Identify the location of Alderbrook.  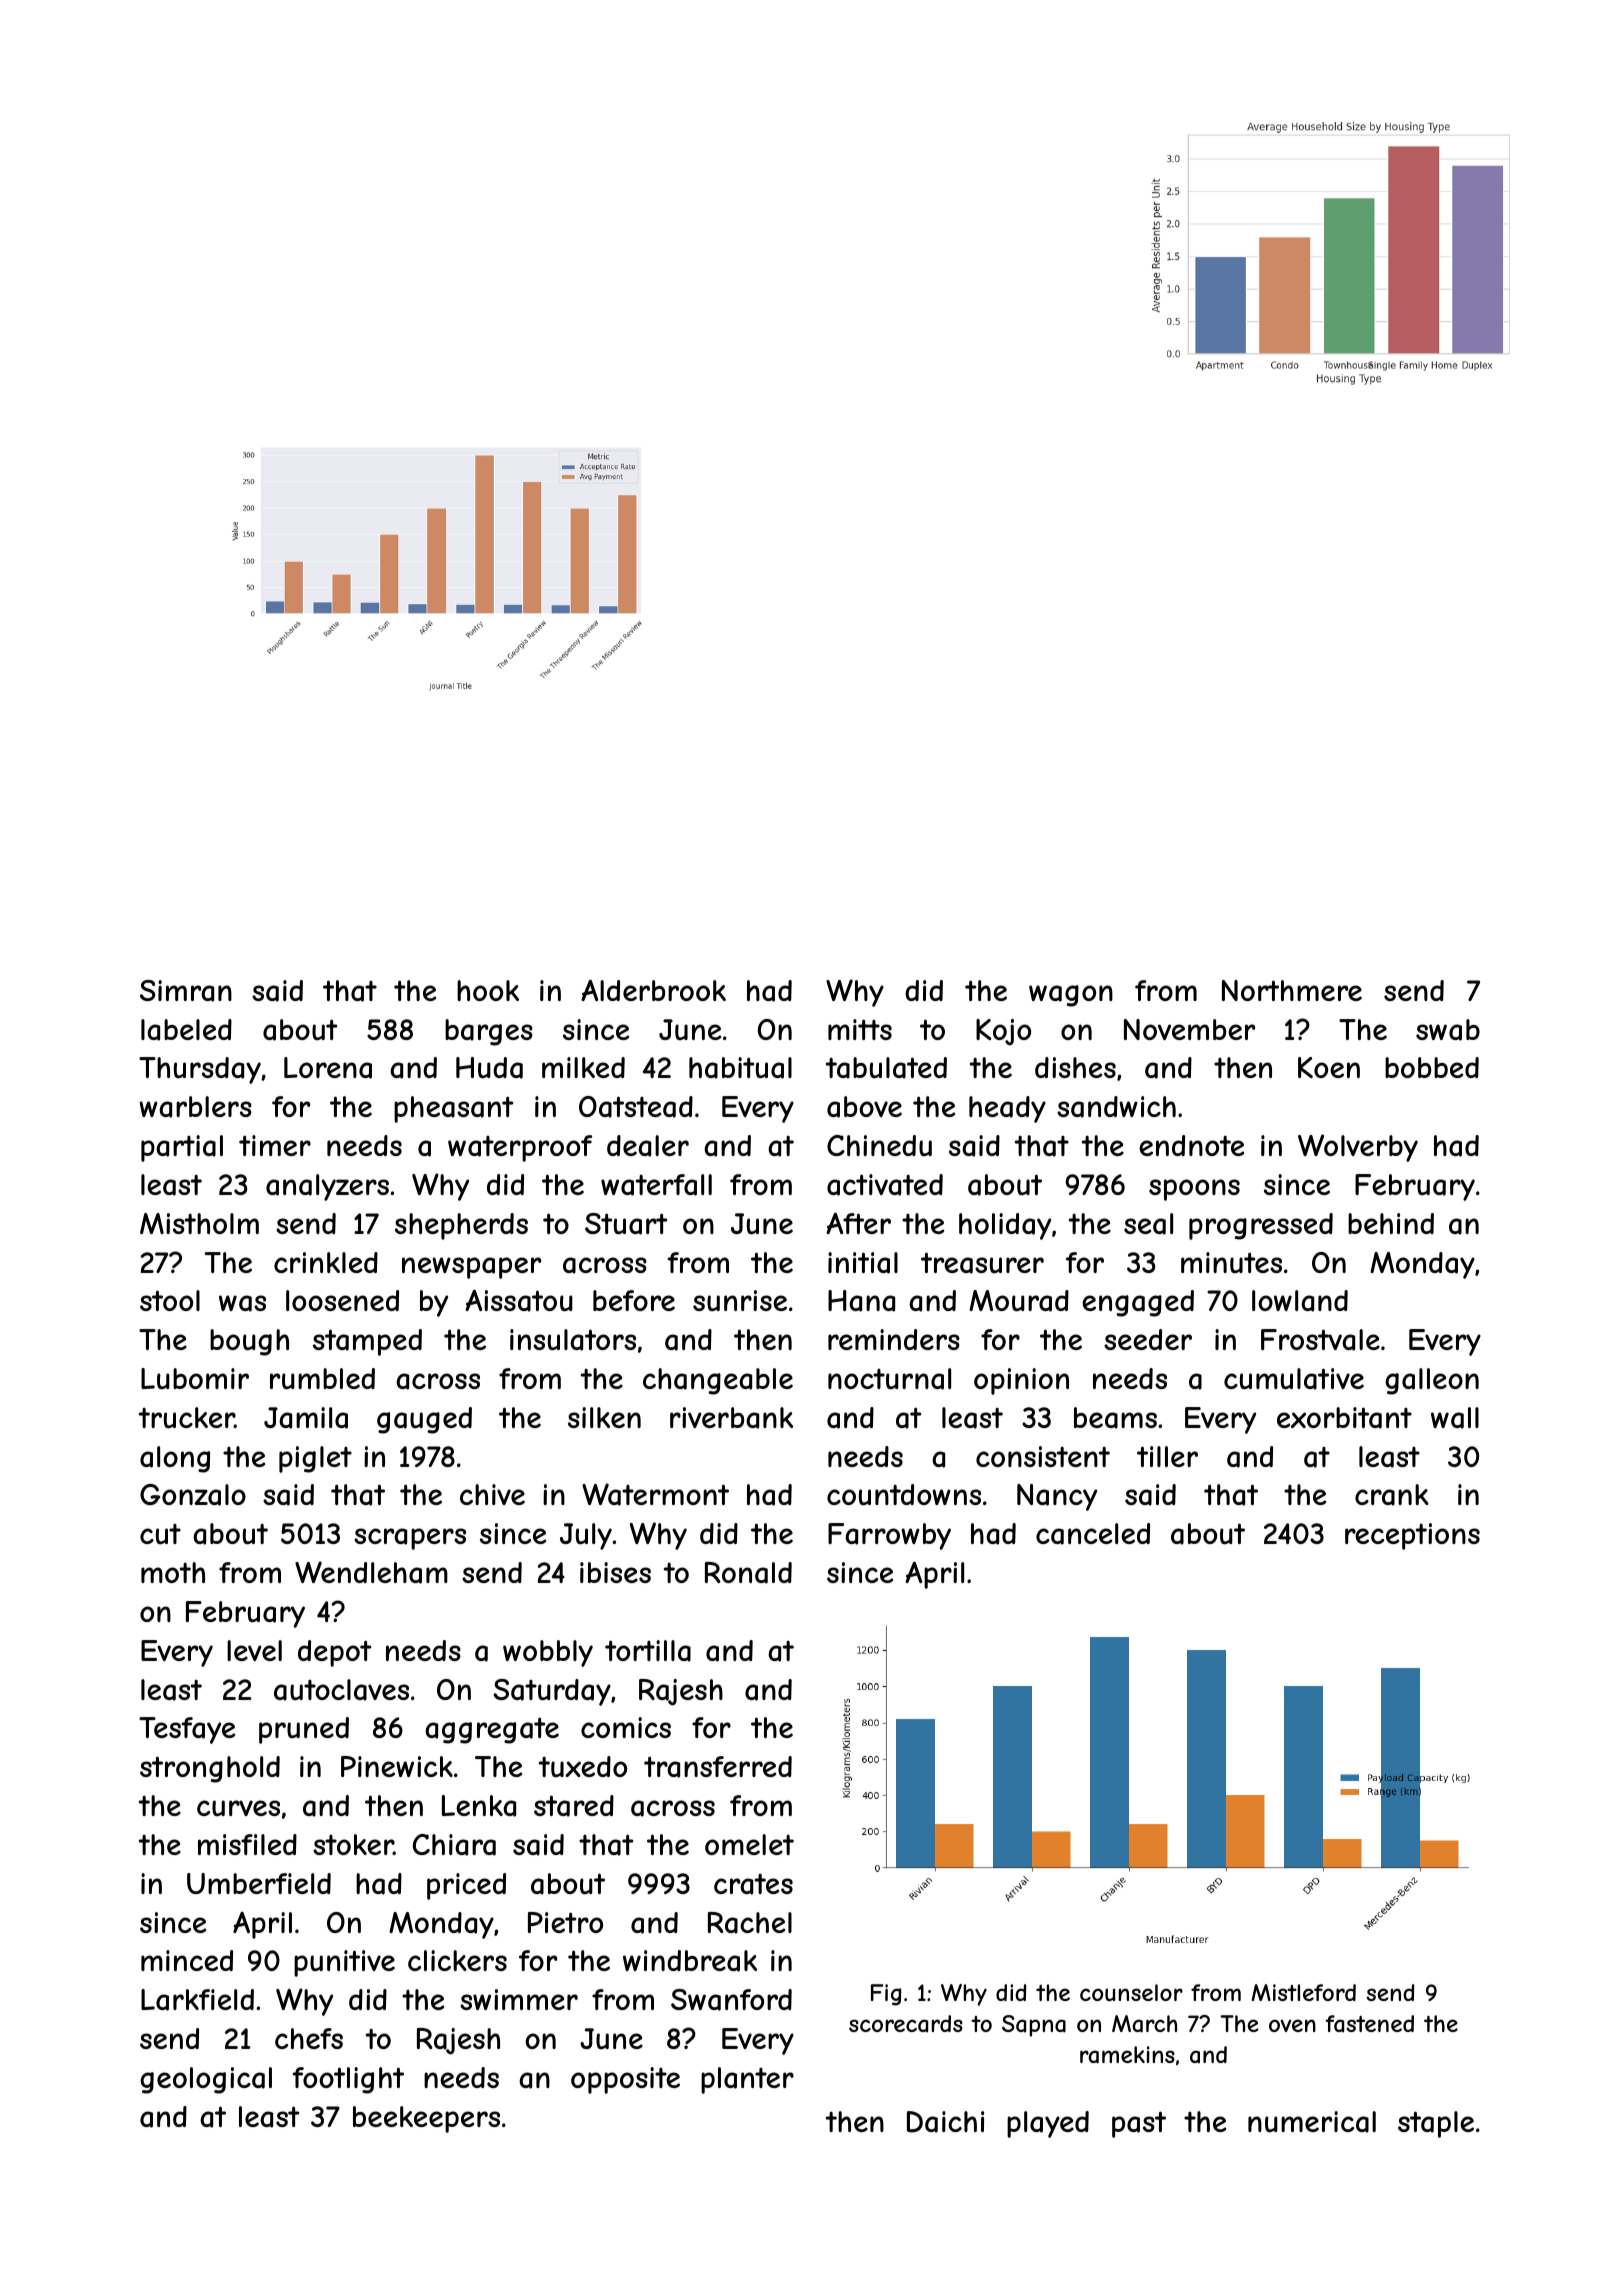
(653, 990).
